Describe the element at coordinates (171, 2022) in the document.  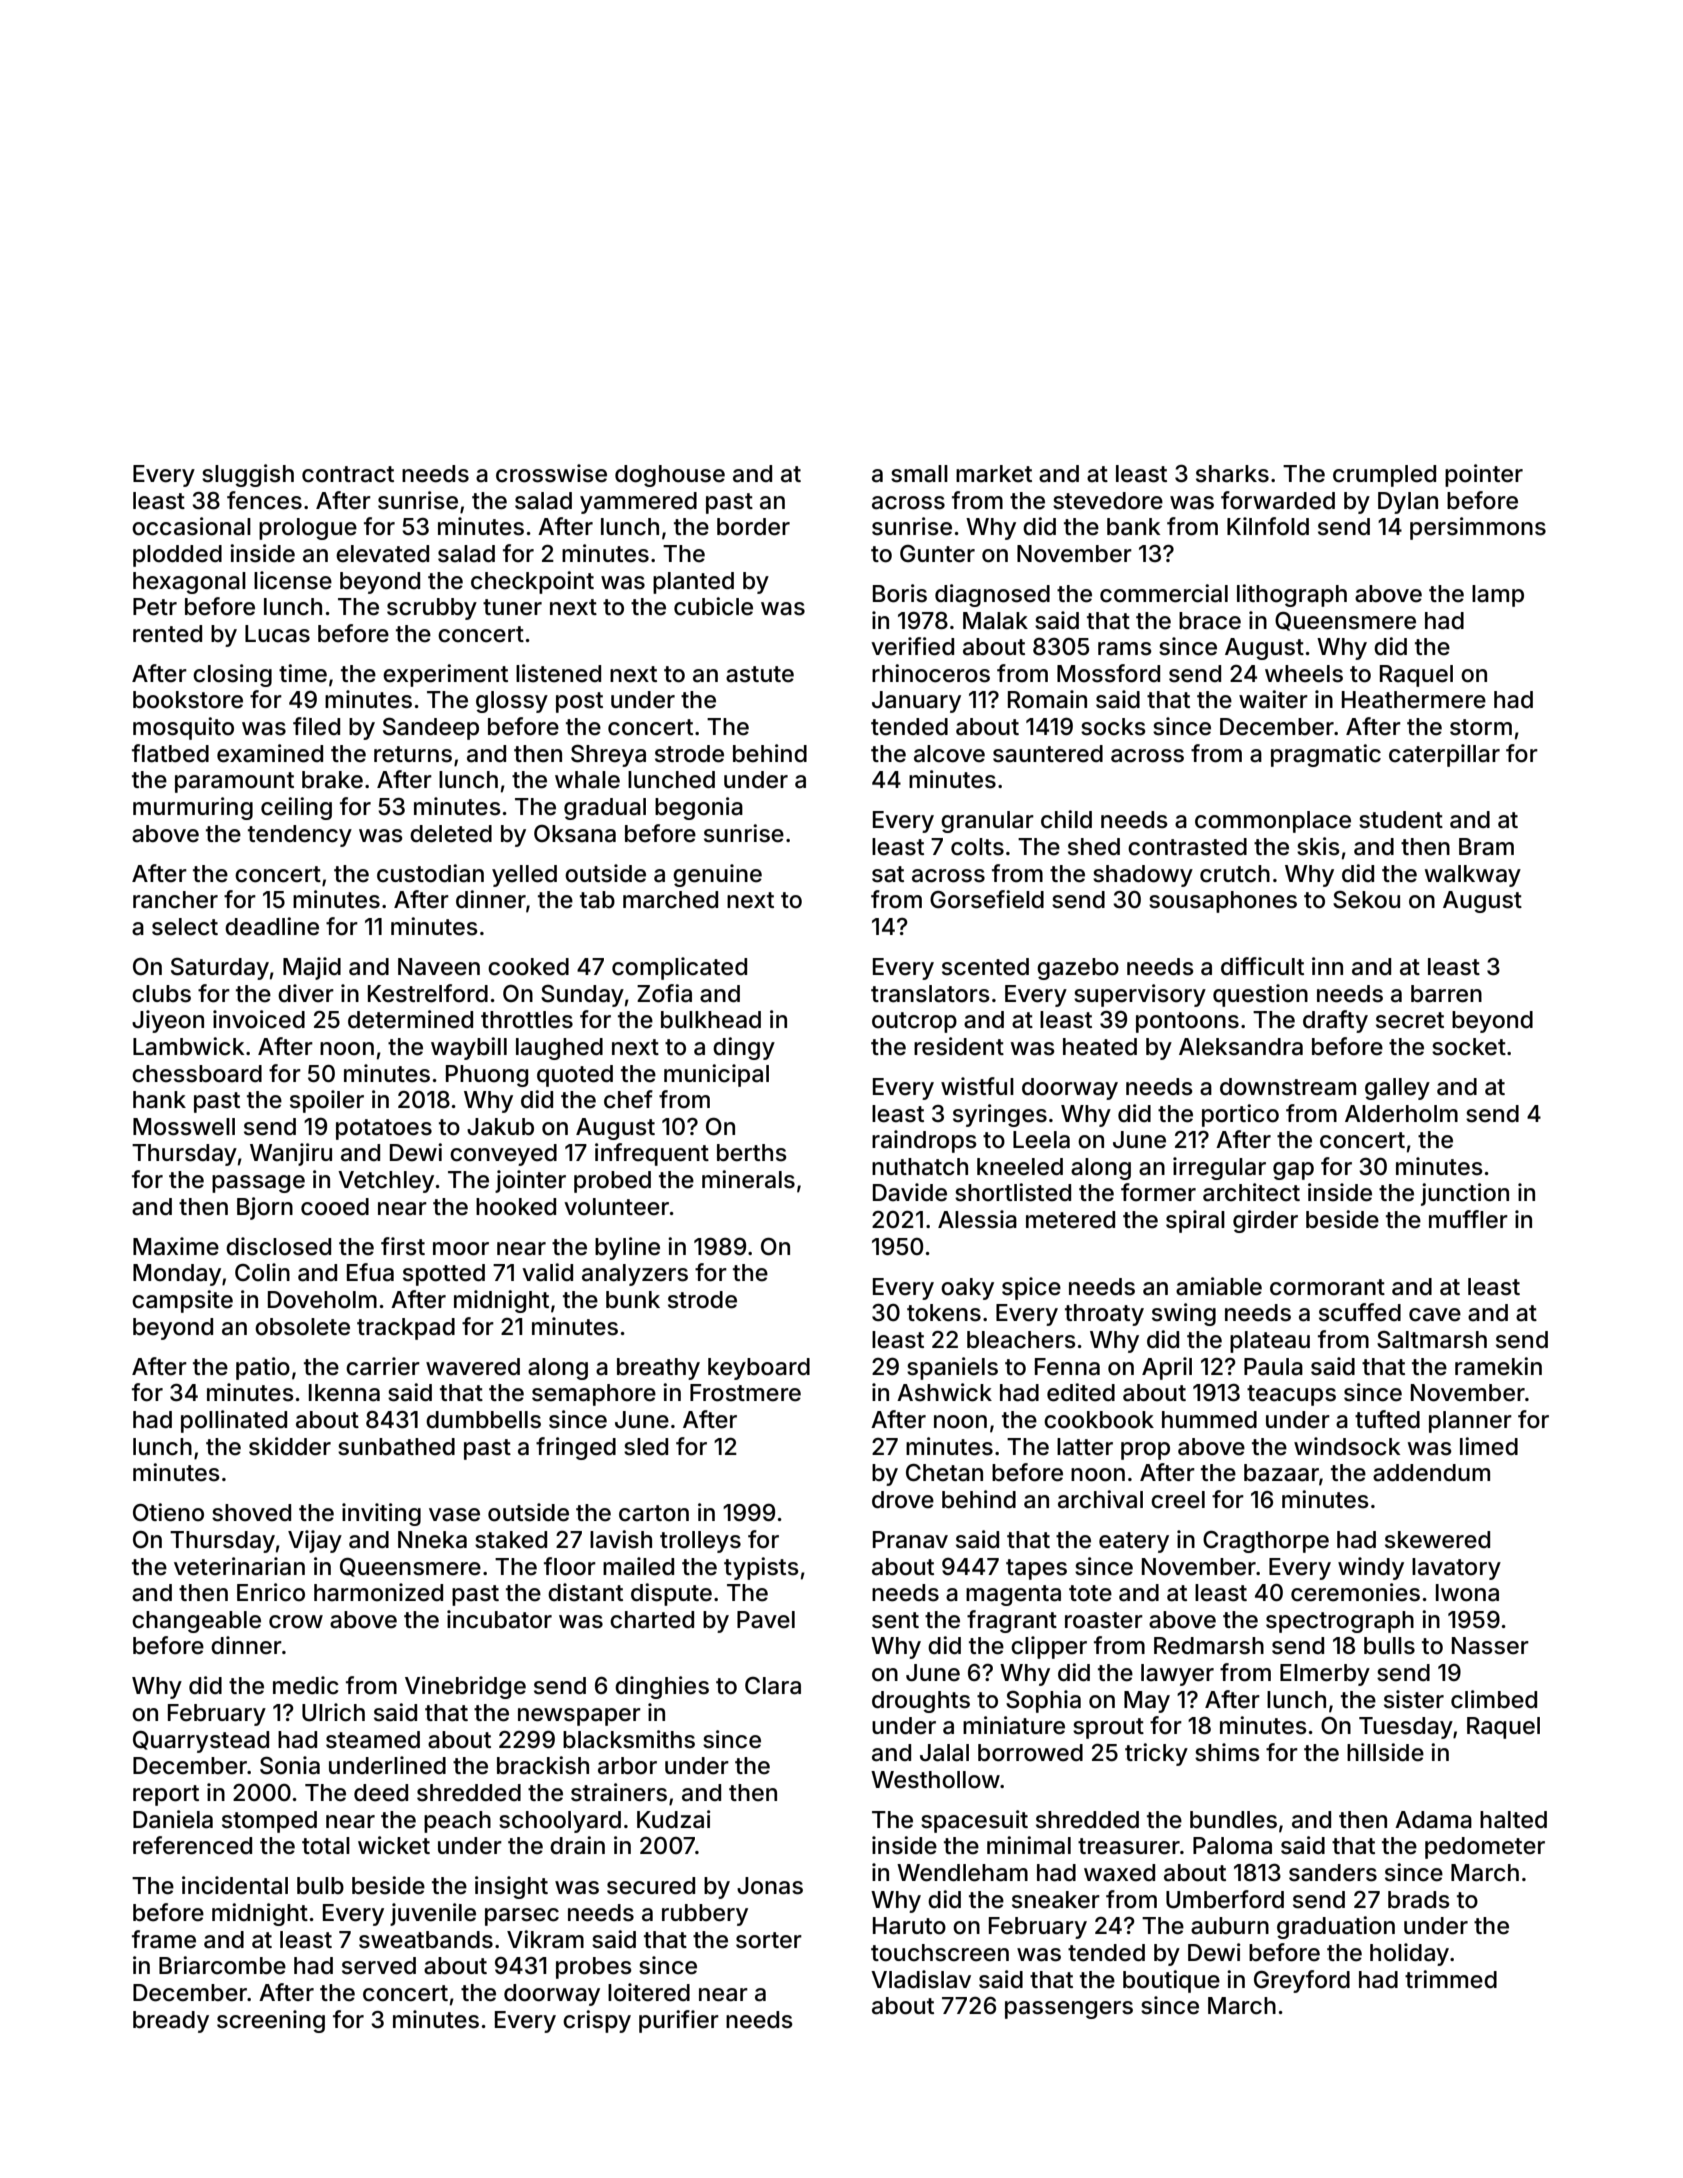
I see `bready` at that location.
